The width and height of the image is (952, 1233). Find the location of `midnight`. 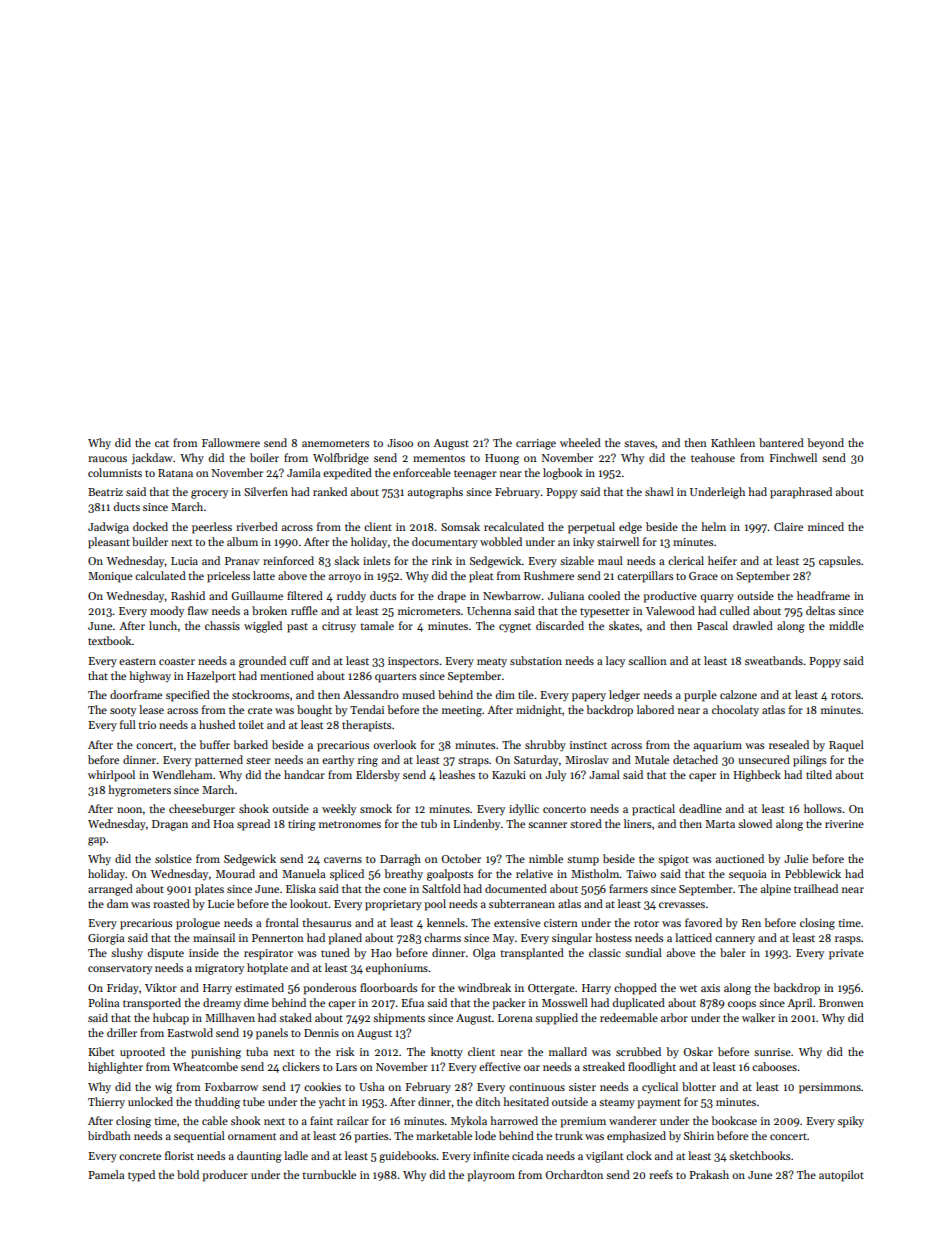

midnight is located at coordinates (539, 711).
